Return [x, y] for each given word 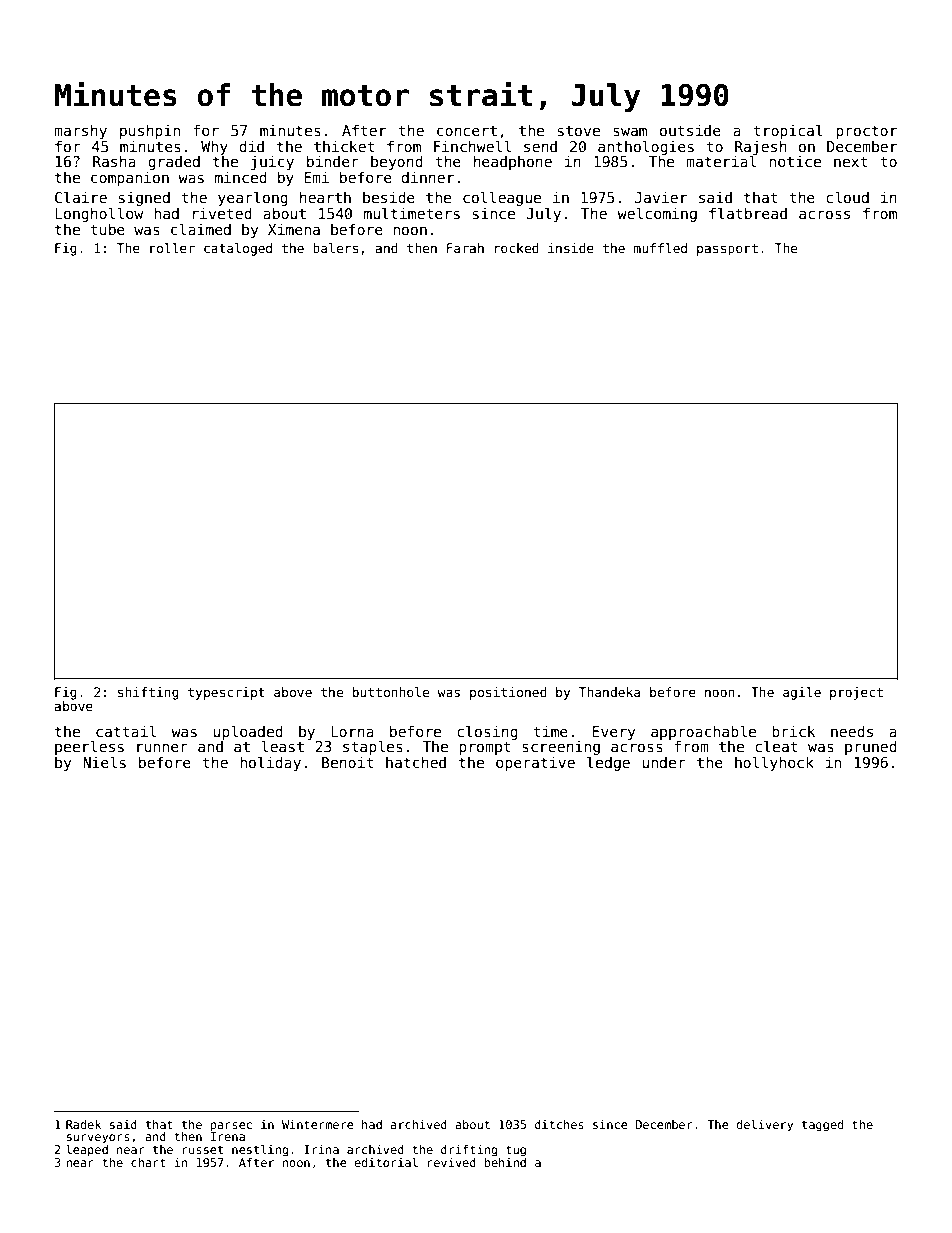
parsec [231, 1127]
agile [802, 693]
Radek [83, 1124]
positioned [508, 693]
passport [727, 250]
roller [172, 248]
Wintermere [318, 1124]
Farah [465, 248]
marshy [80, 131]
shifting [148, 693]
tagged [822, 1126]
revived [452, 1162]
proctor [866, 132]
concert [467, 130]
